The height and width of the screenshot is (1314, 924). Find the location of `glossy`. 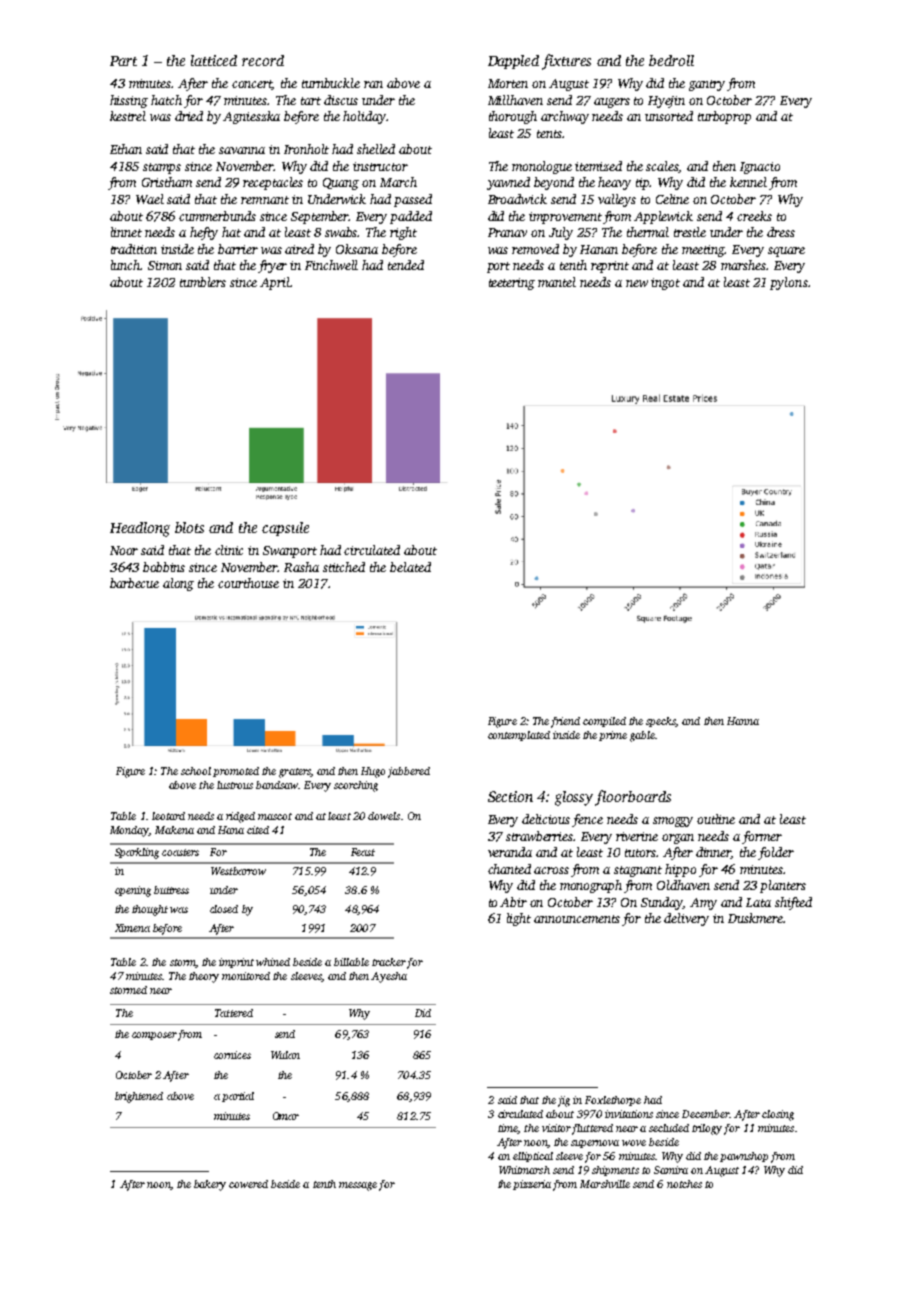

glossy is located at coordinates (574, 798).
